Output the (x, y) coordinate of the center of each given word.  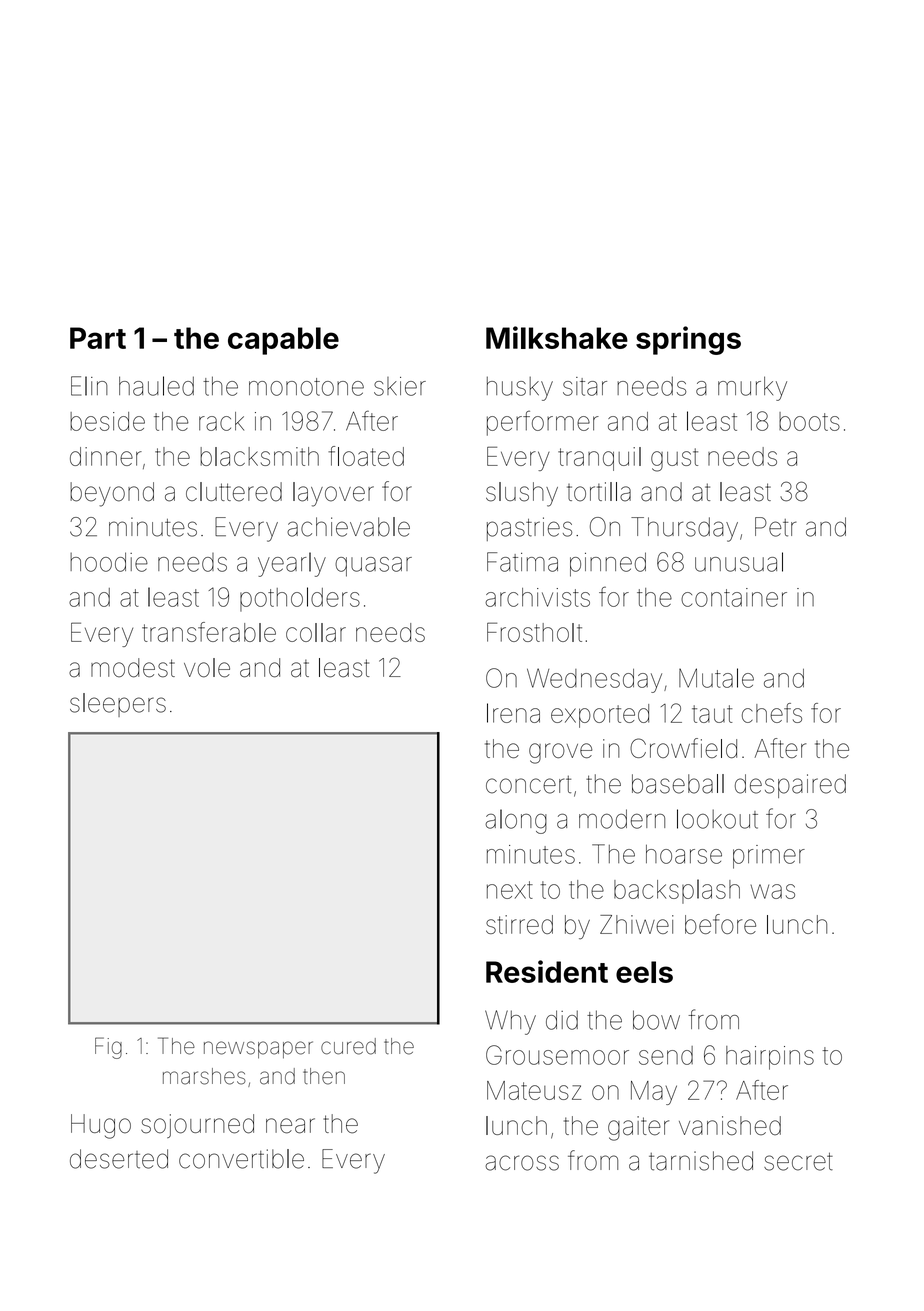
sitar (585, 386)
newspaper (258, 1050)
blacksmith (259, 456)
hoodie (109, 562)
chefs (772, 713)
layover (333, 494)
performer (543, 423)
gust (674, 460)
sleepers (118, 705)
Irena (513, 713)
